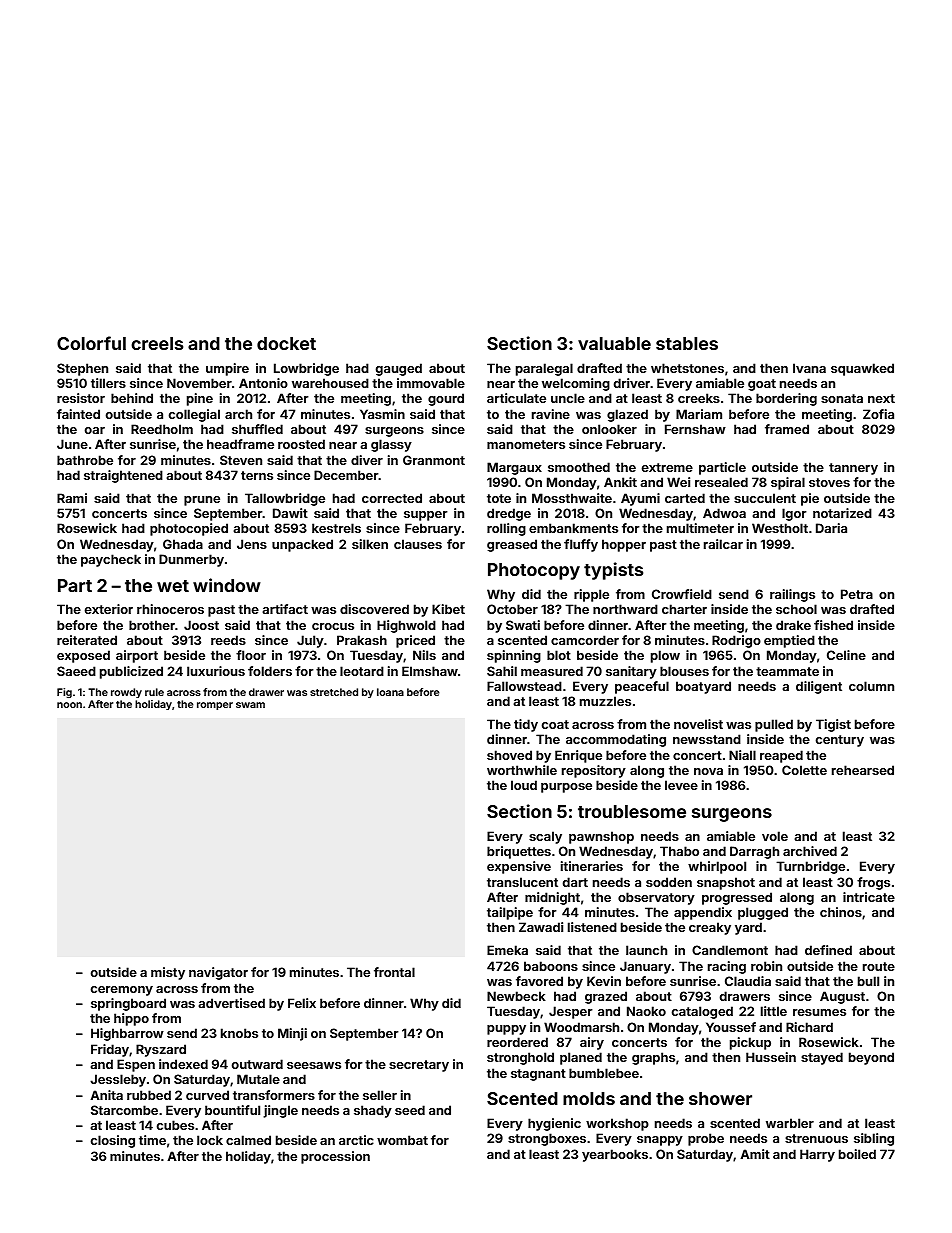 Image resolution: width=952 pixels, height=1233 pixels. What do you see at coordinates (510, 913) in the document?
I see `tailpipe` at bounding box center [510, 913].
